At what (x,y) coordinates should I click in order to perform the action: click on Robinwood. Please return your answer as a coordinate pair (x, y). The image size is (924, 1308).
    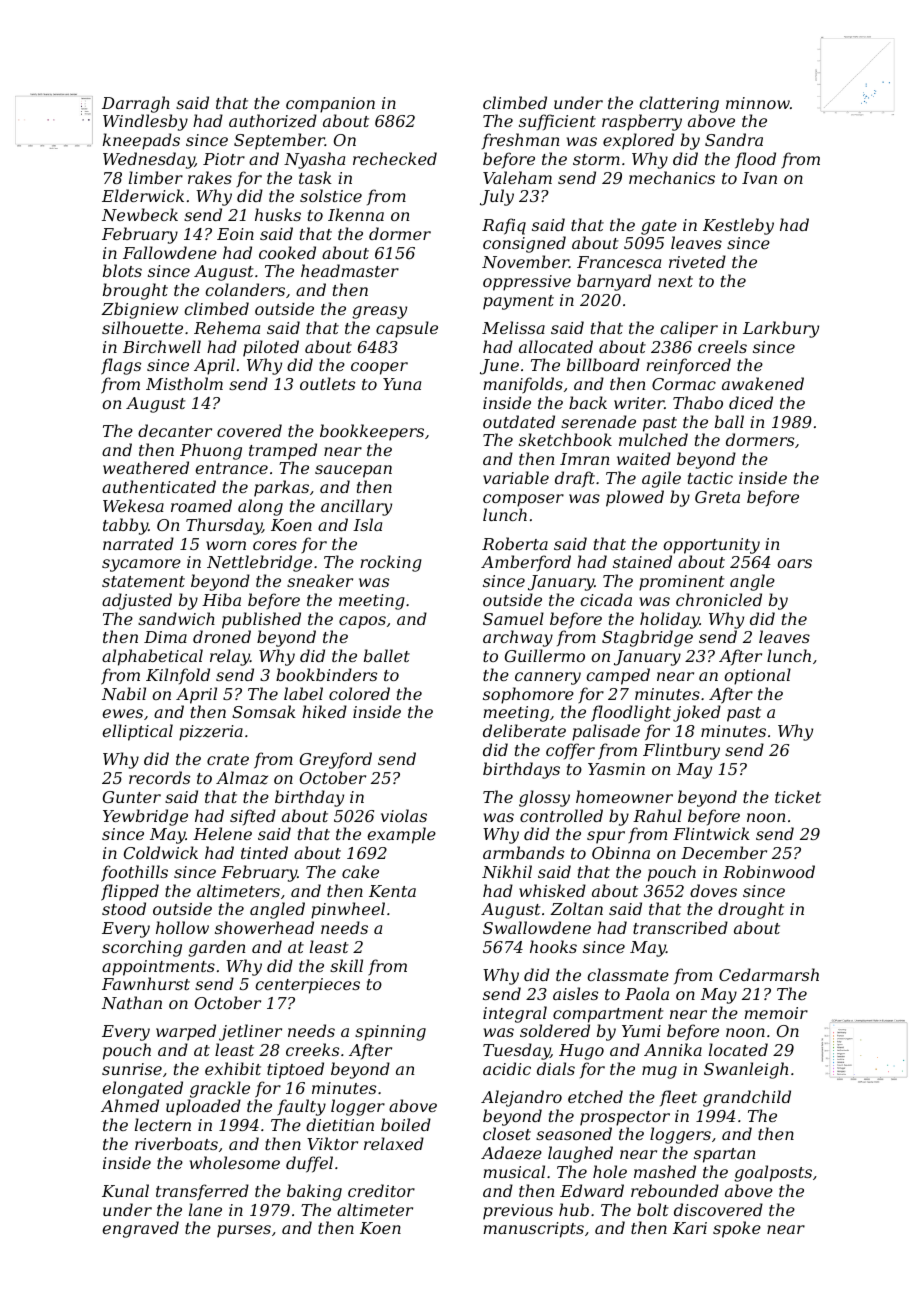
    Looking at the image, I should click on (769, 871).
